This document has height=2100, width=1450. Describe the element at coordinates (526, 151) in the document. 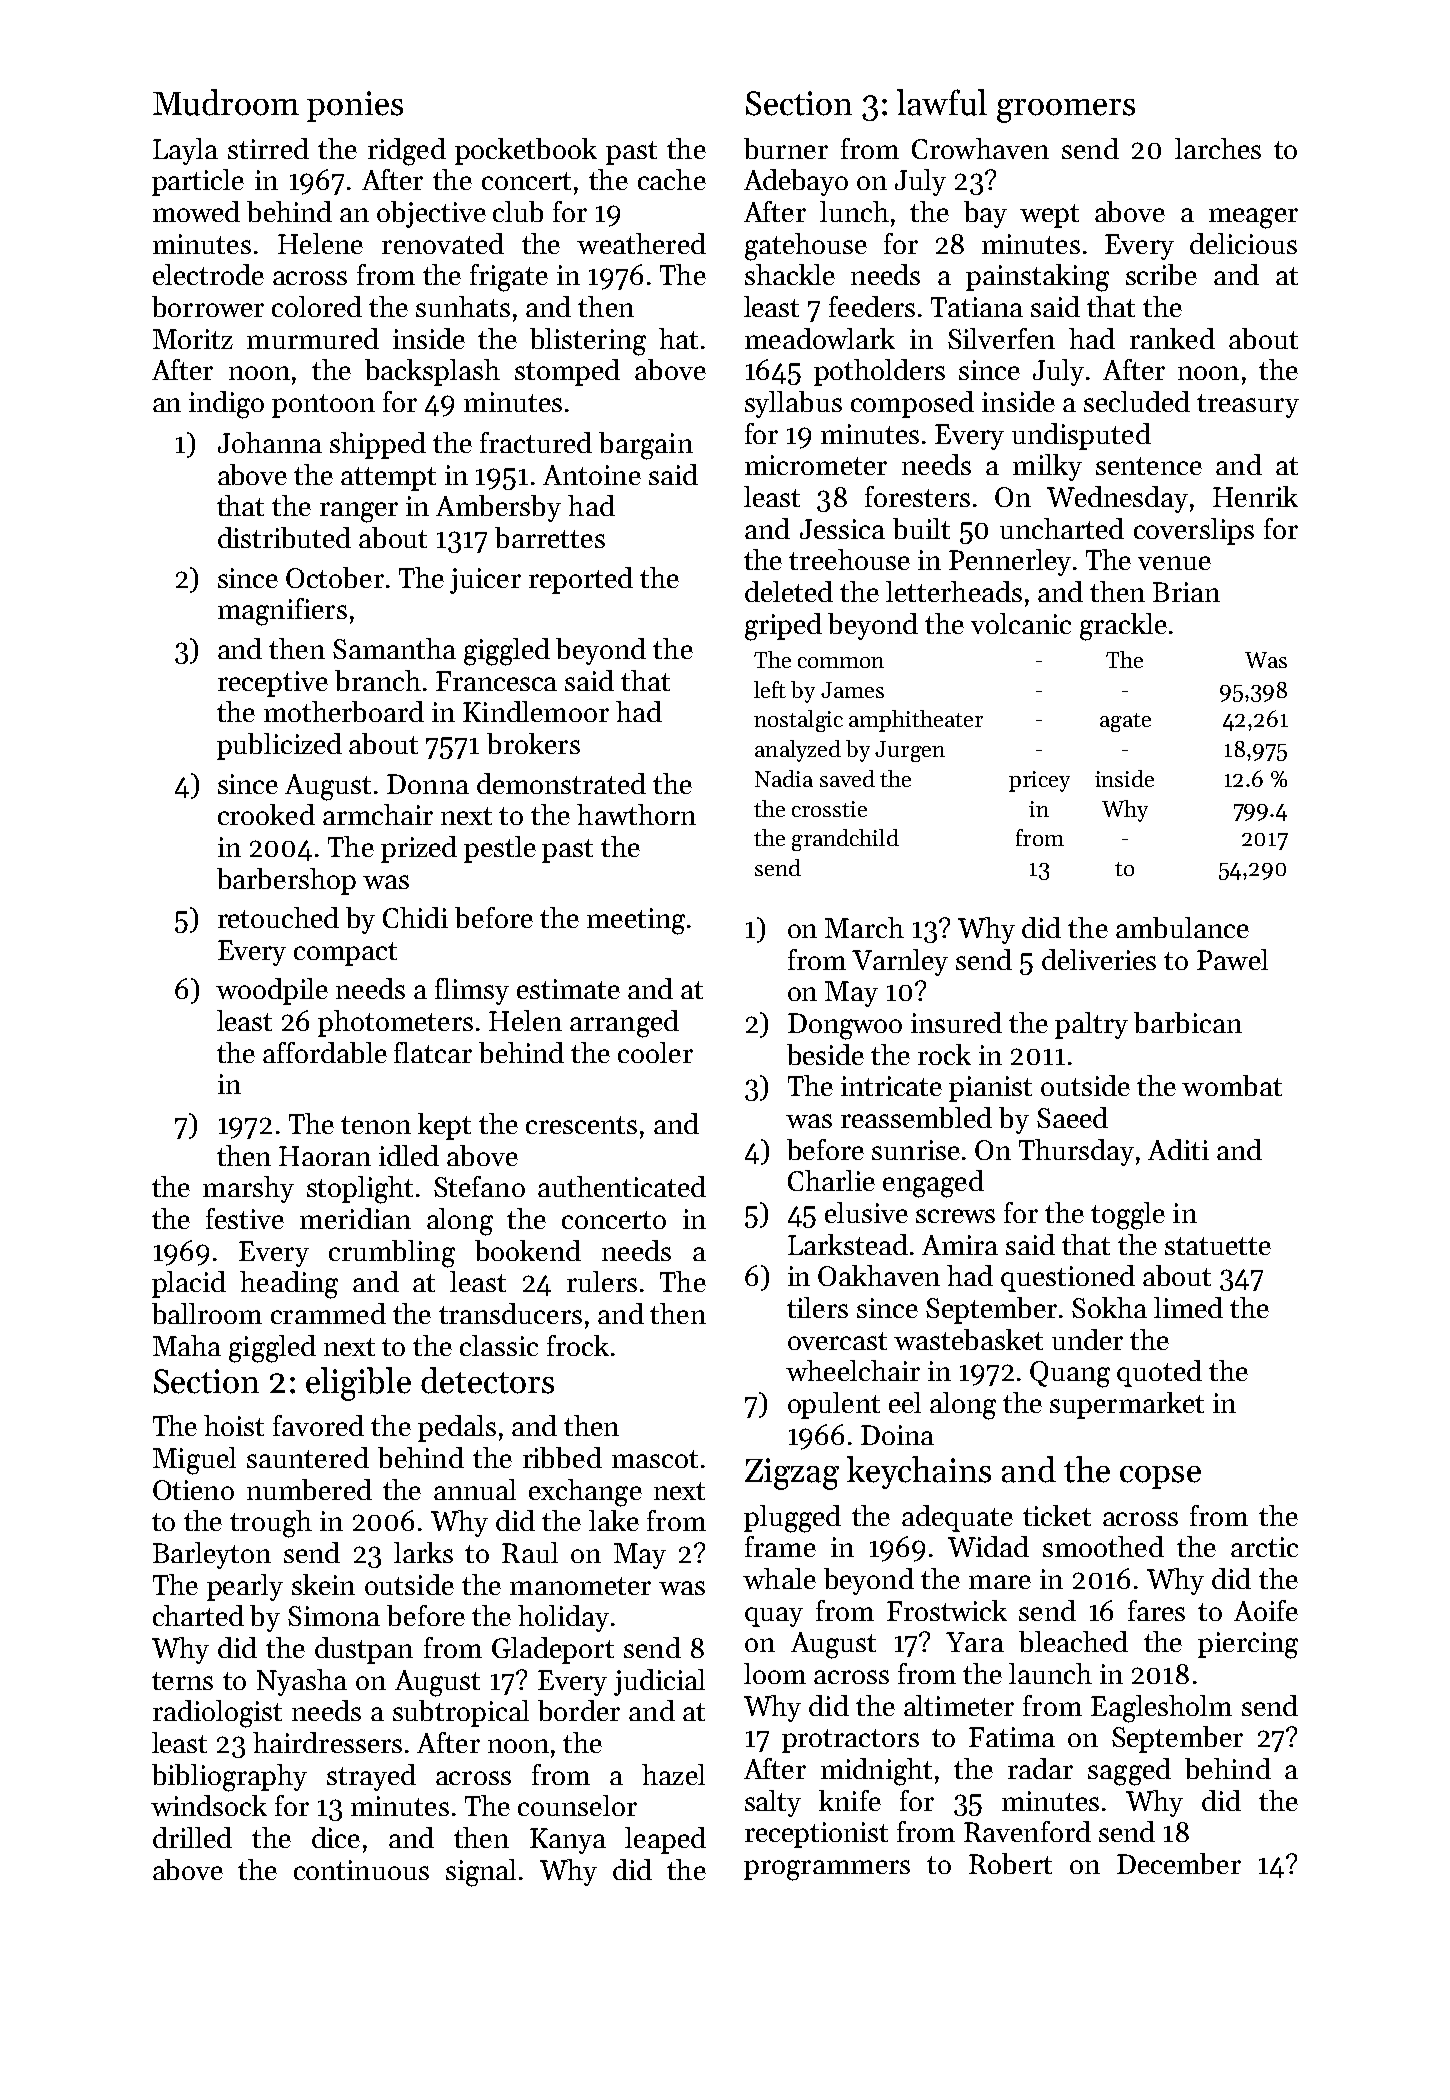

I see `pocketbook` at that location.
